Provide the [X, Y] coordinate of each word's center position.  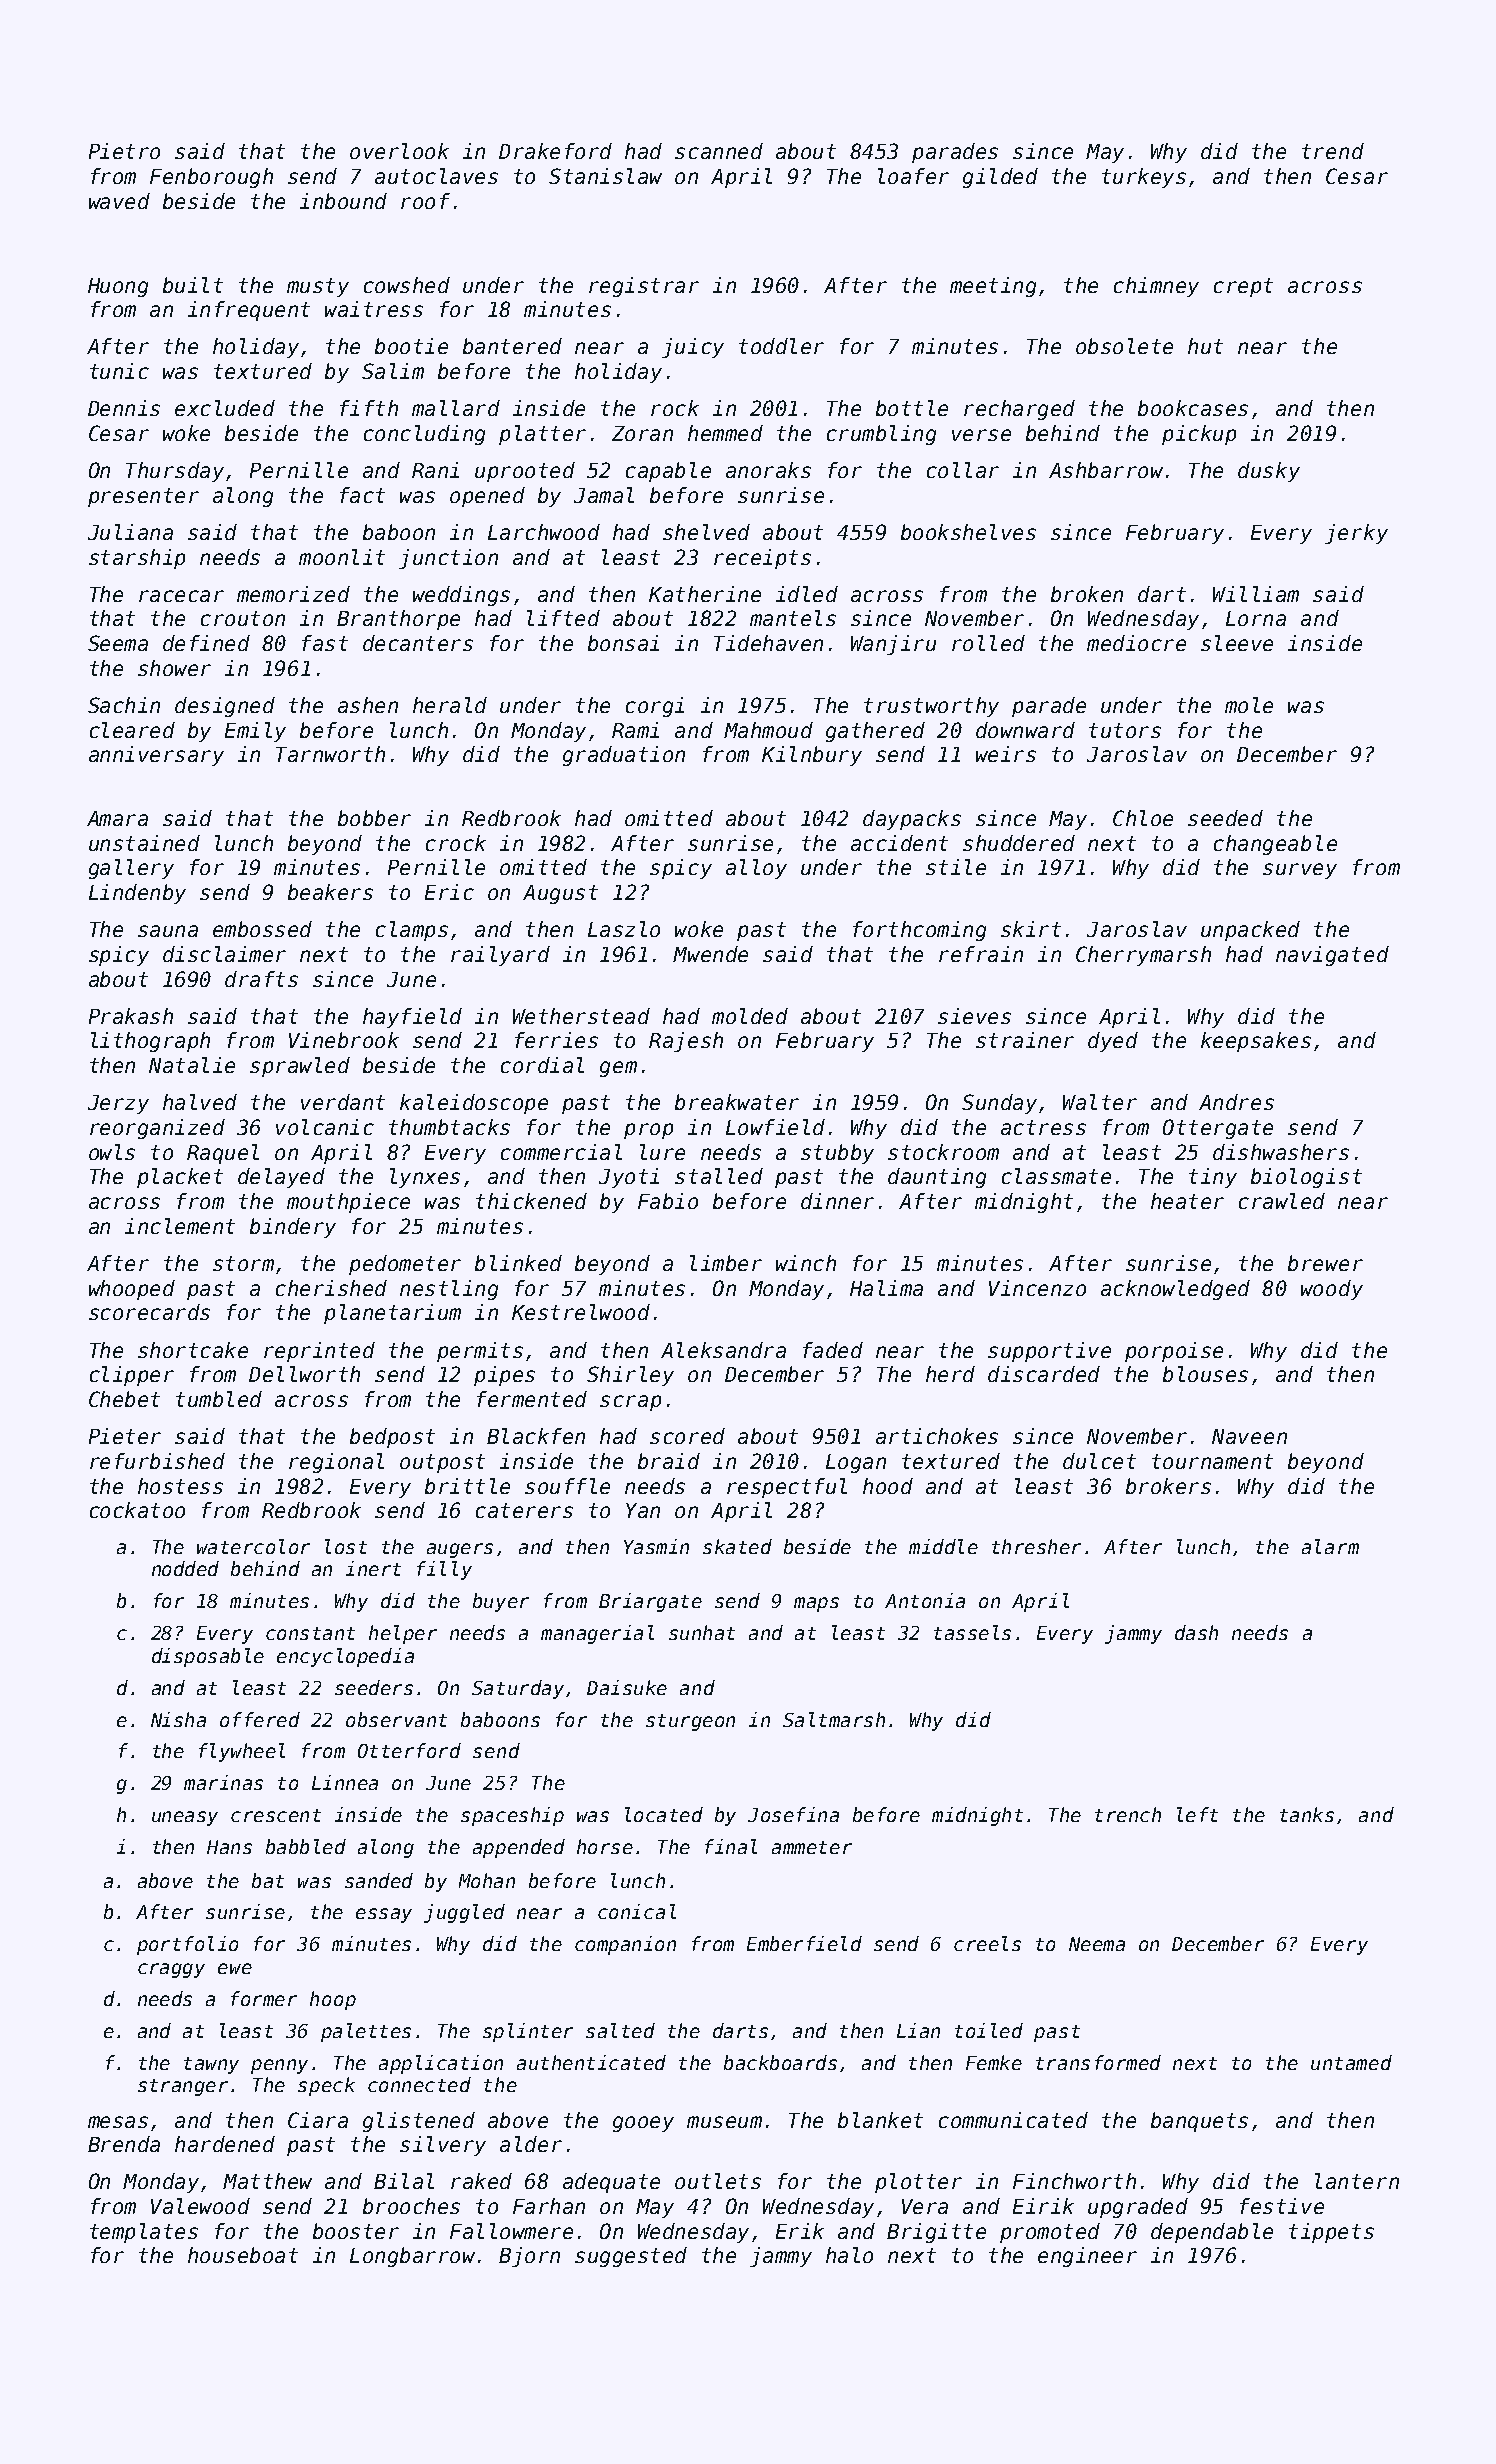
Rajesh [686, 1042]
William [1256, 594]
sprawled [300, 1067]
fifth [369, 408]
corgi [655, 707]
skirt [1031, 929]
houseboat [243, 2255]
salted [620, 2030]
